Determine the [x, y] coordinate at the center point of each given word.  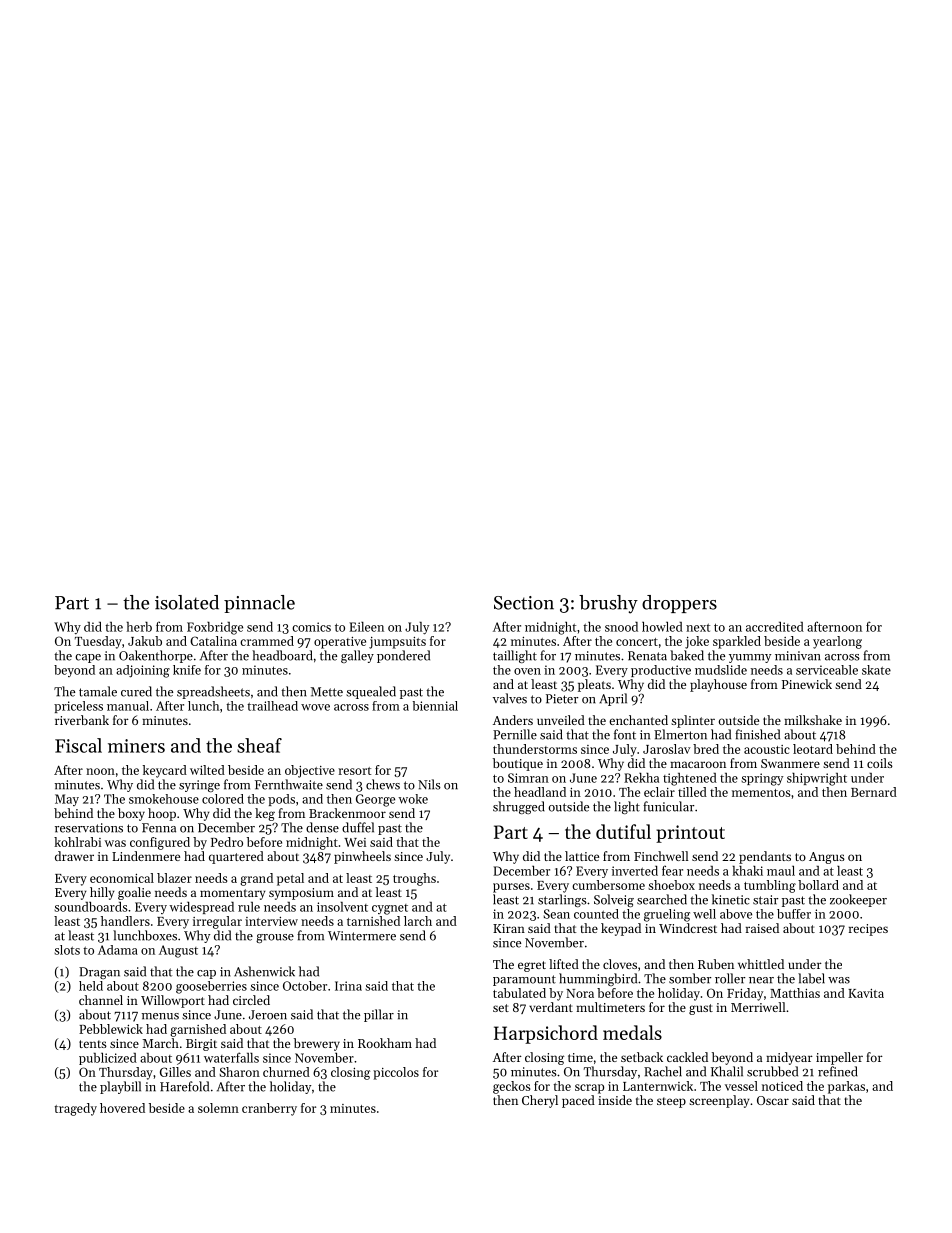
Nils [429, 784]
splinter [693, 721]
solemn [218, 1108]
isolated [187, 602]
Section [524, 603]
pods [281, 800]
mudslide [721, 670]
